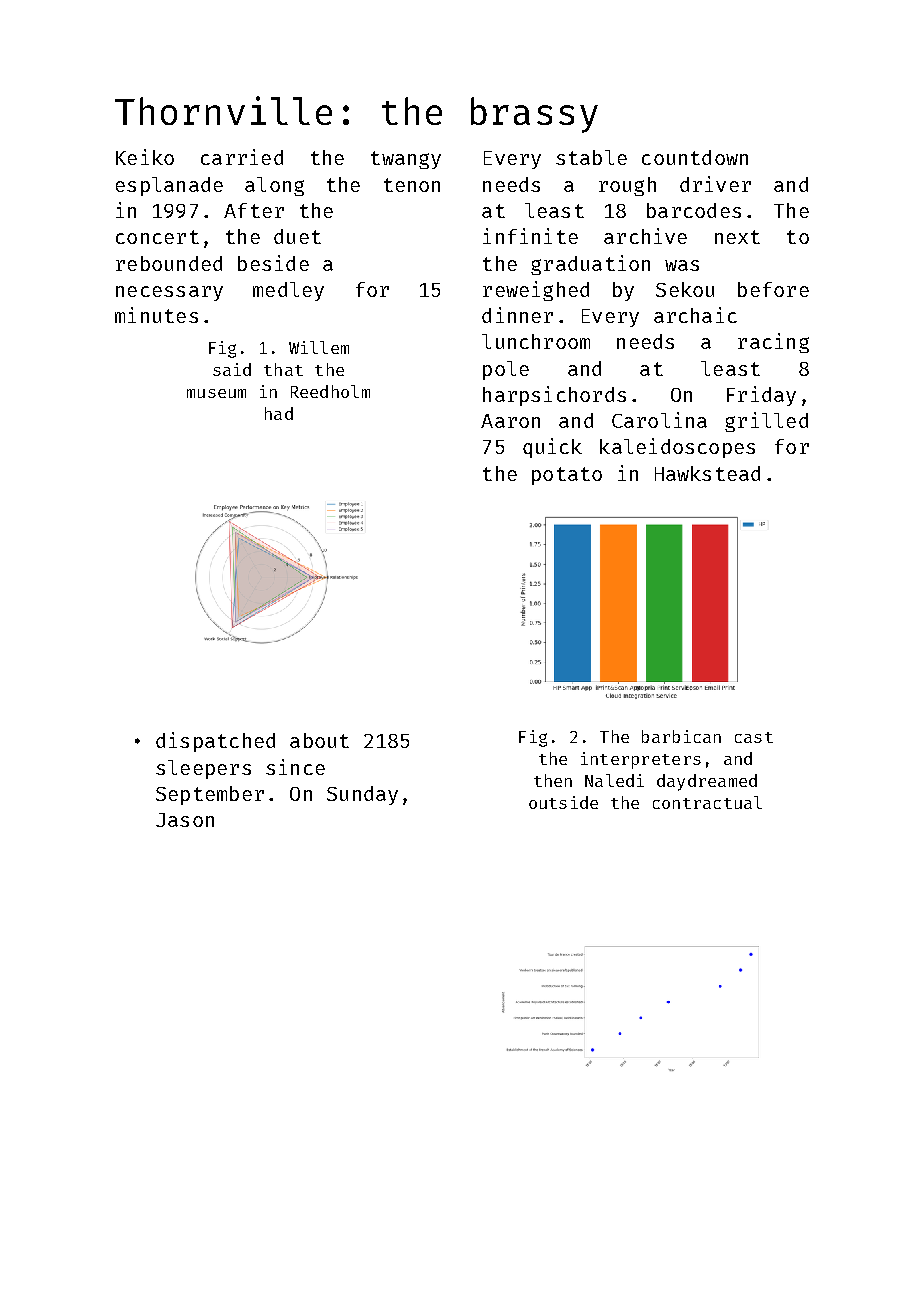  What do you see at coordinates (412, 185) in the screenshot?
I see `tenon` at bounding box center [412, 185].
